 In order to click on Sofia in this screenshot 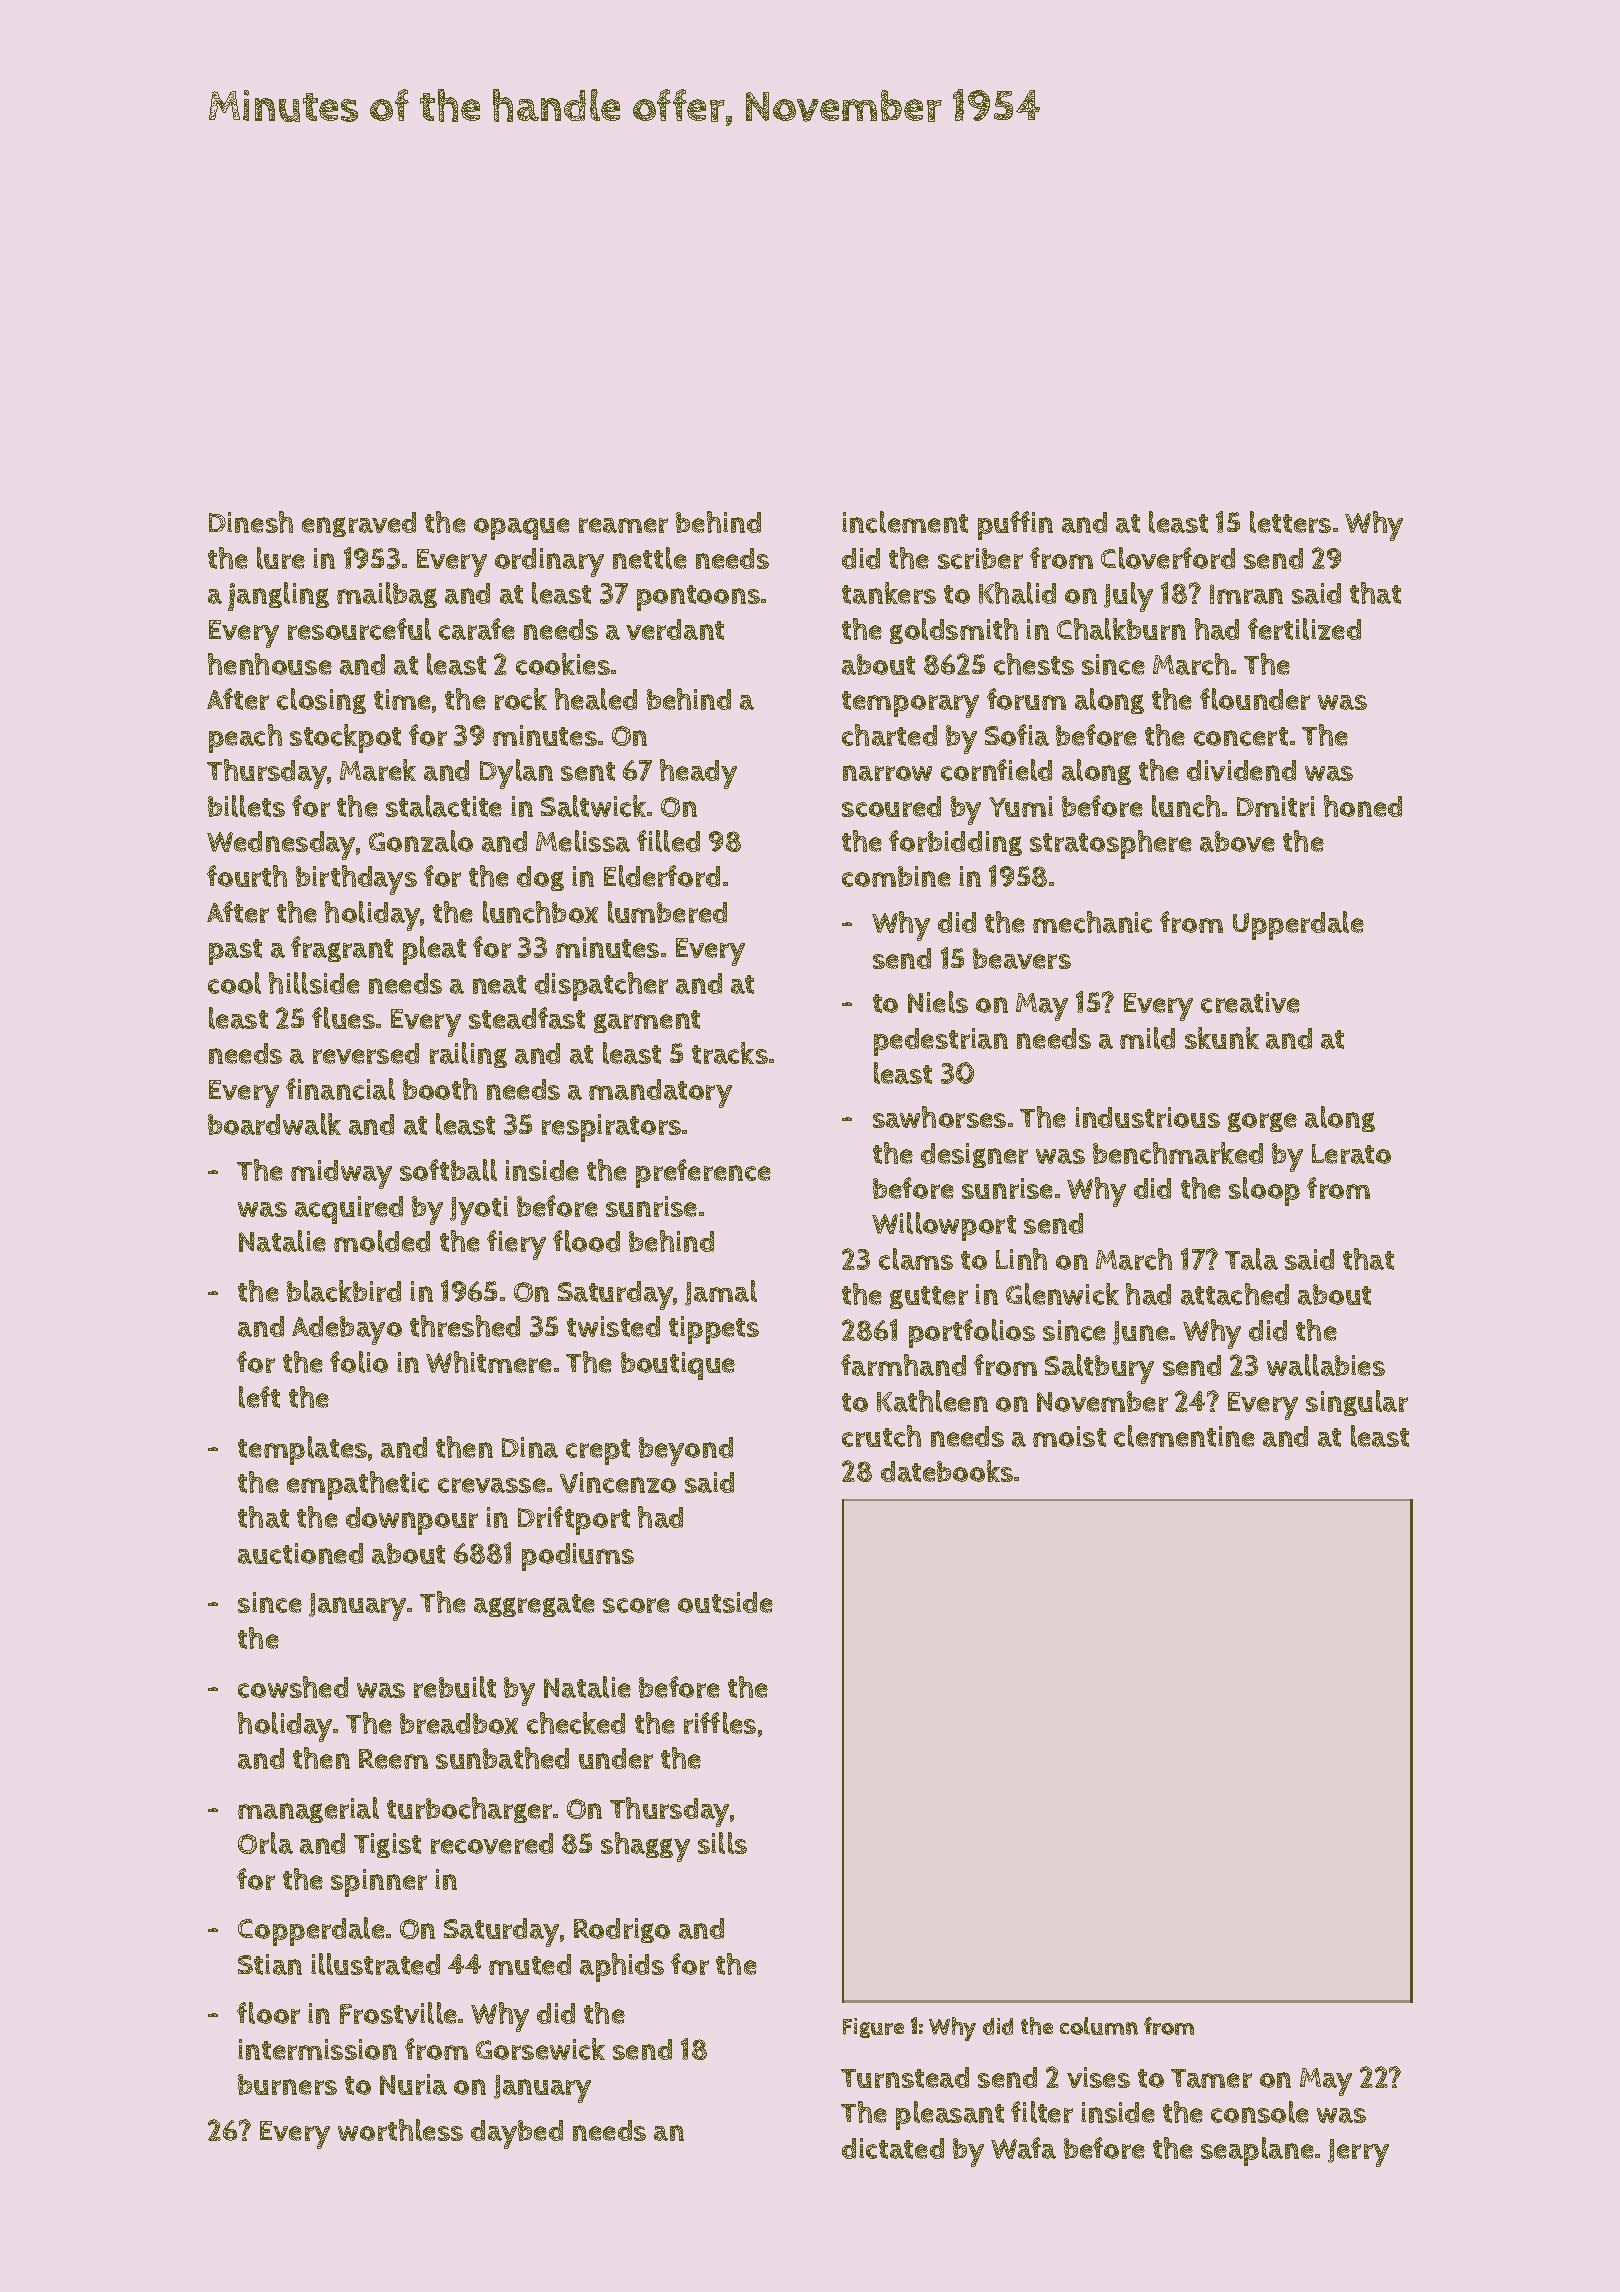, I will do `click(1017, 735)`.
